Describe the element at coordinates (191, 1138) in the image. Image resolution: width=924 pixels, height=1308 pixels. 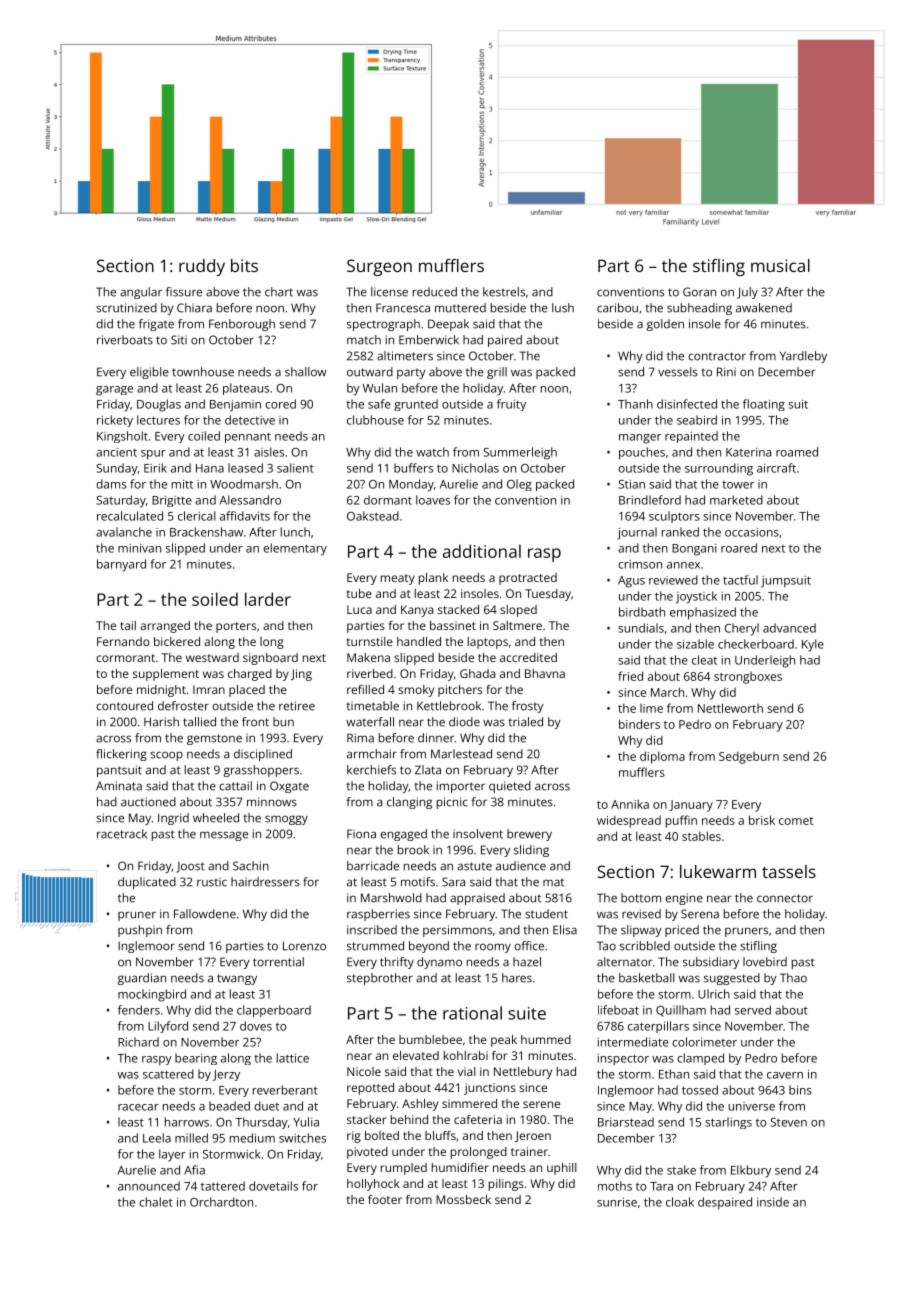
I see `milled` at that location.
